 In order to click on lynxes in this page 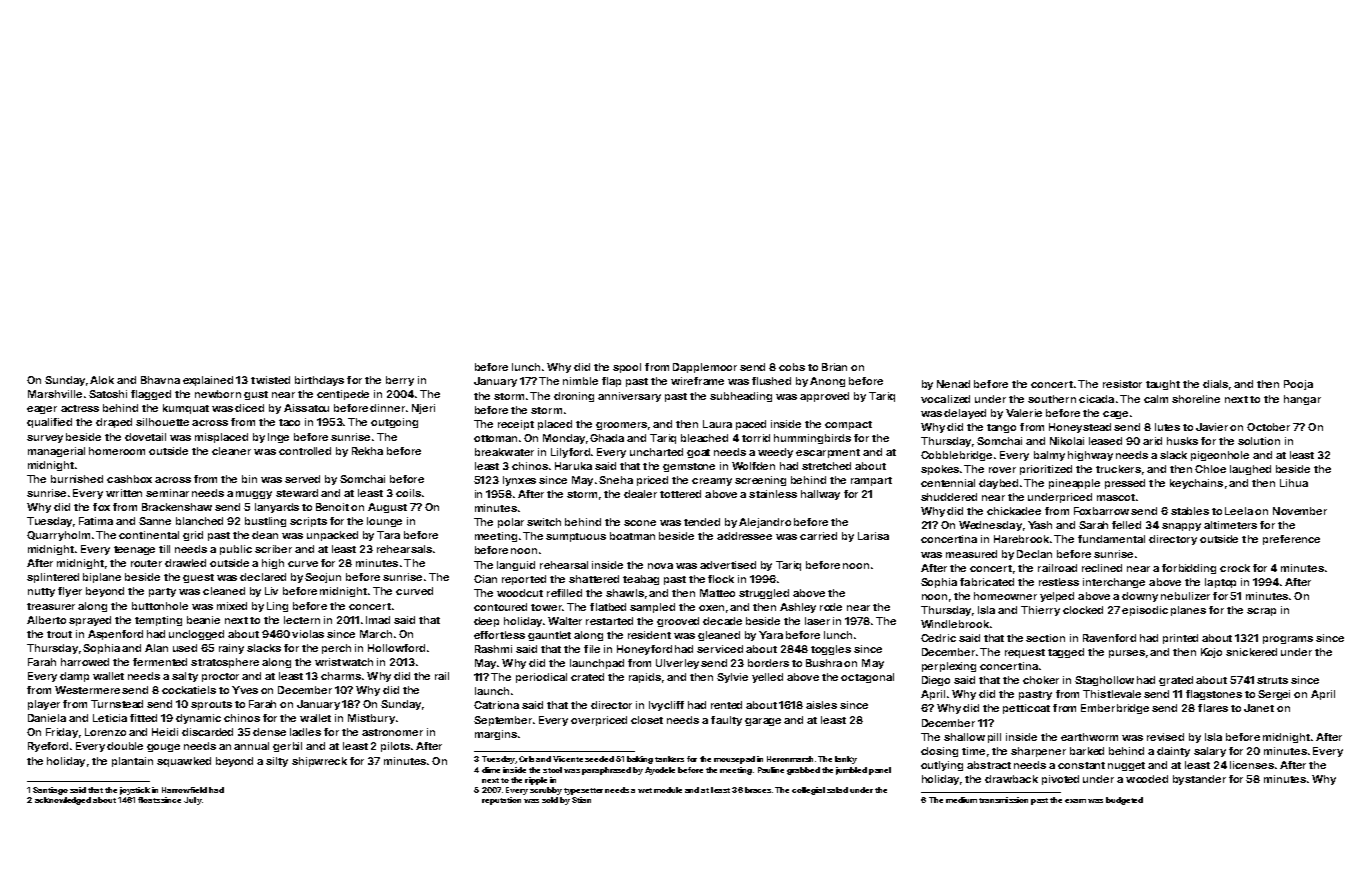, I will do `click(519, 481)`.
